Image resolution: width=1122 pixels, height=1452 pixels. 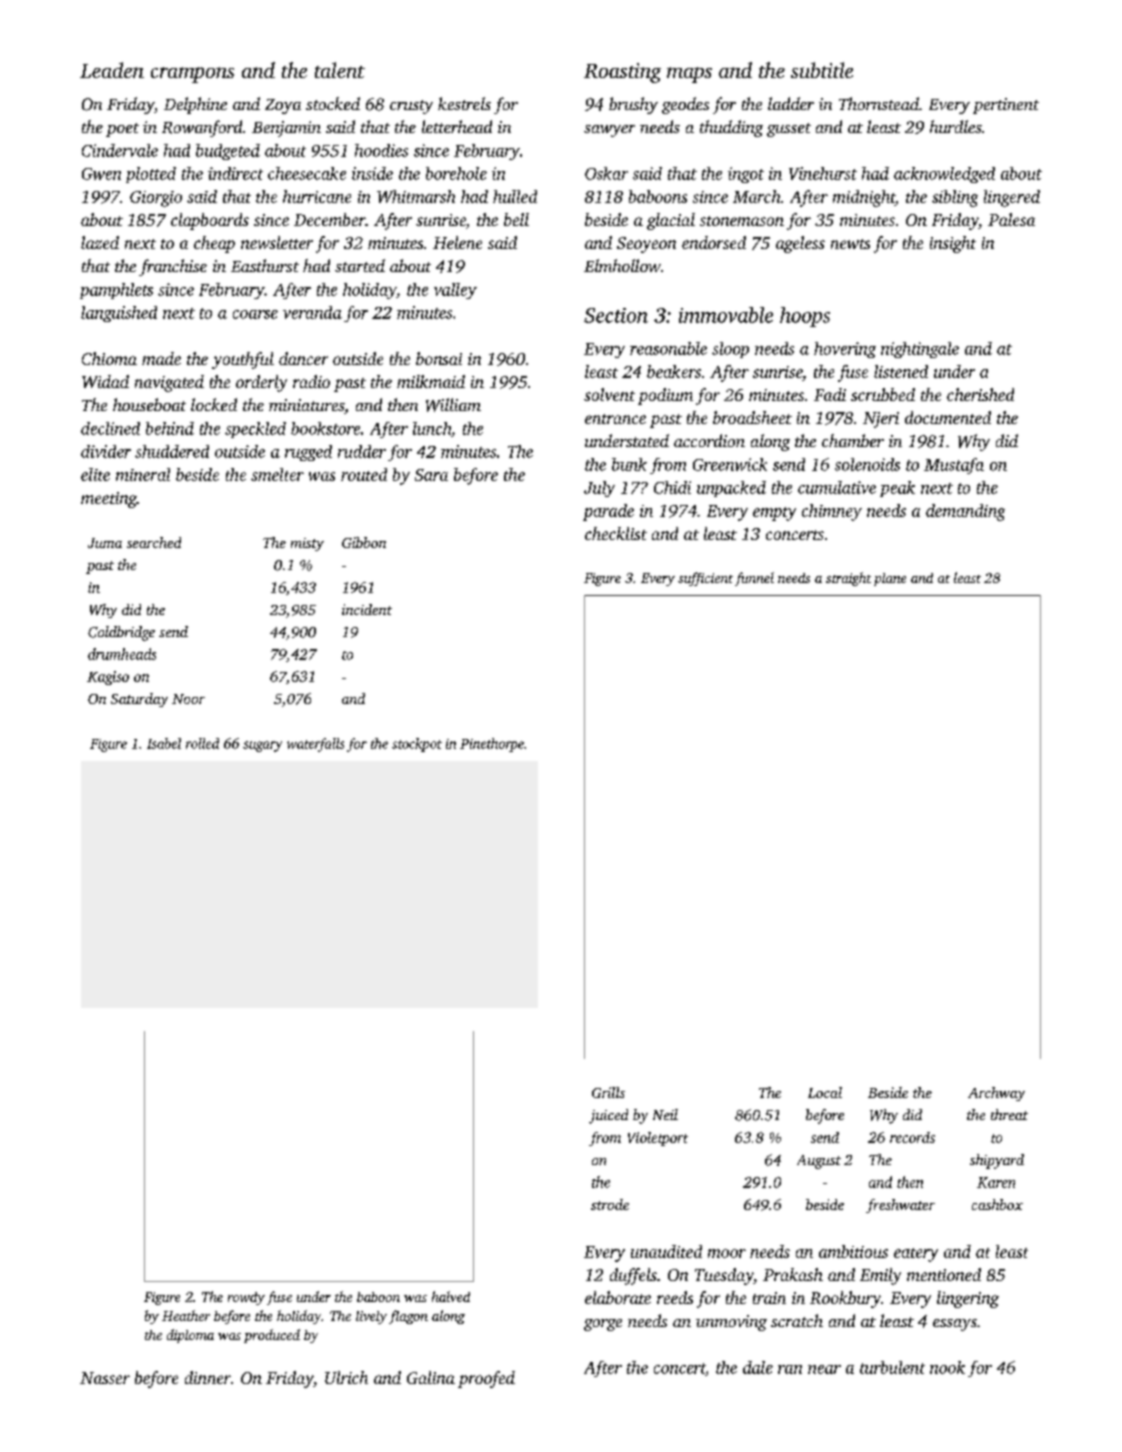 What do you see at coordinates (246, 1298) in the image?
I see `rowdy` at bounding box center [246, 1298].
